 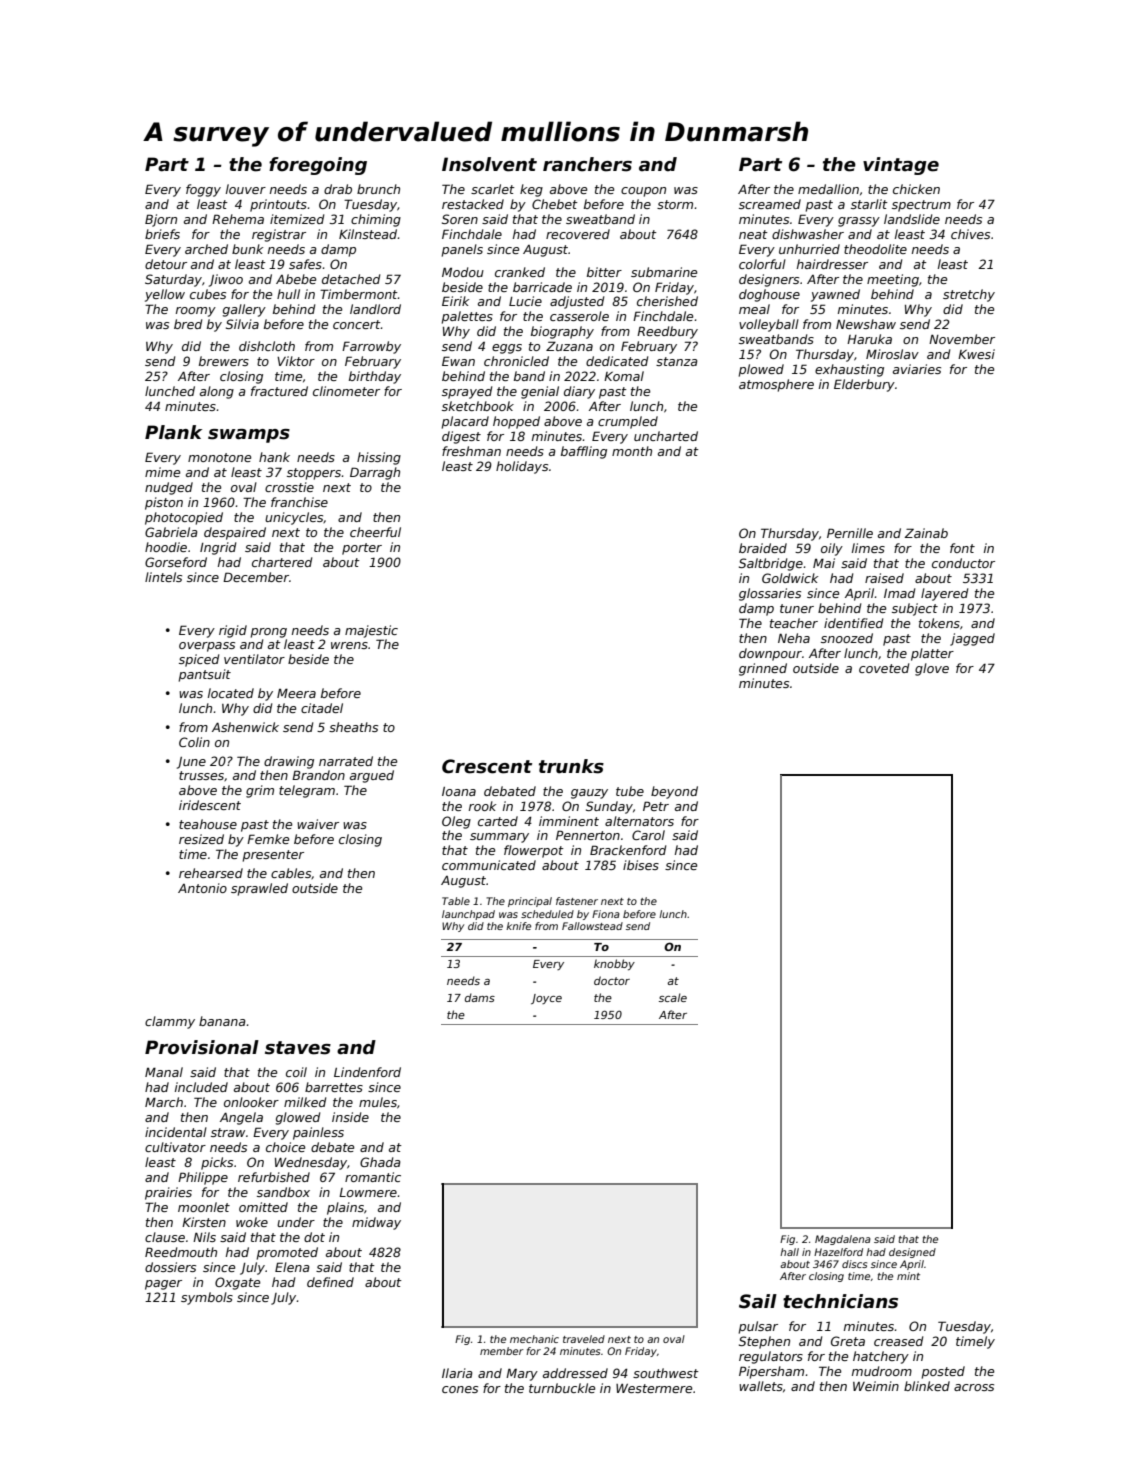 What do you see at coordinates (901, 166) in the screenshot?
I see `vintage` at bounding box center [901, 166].
